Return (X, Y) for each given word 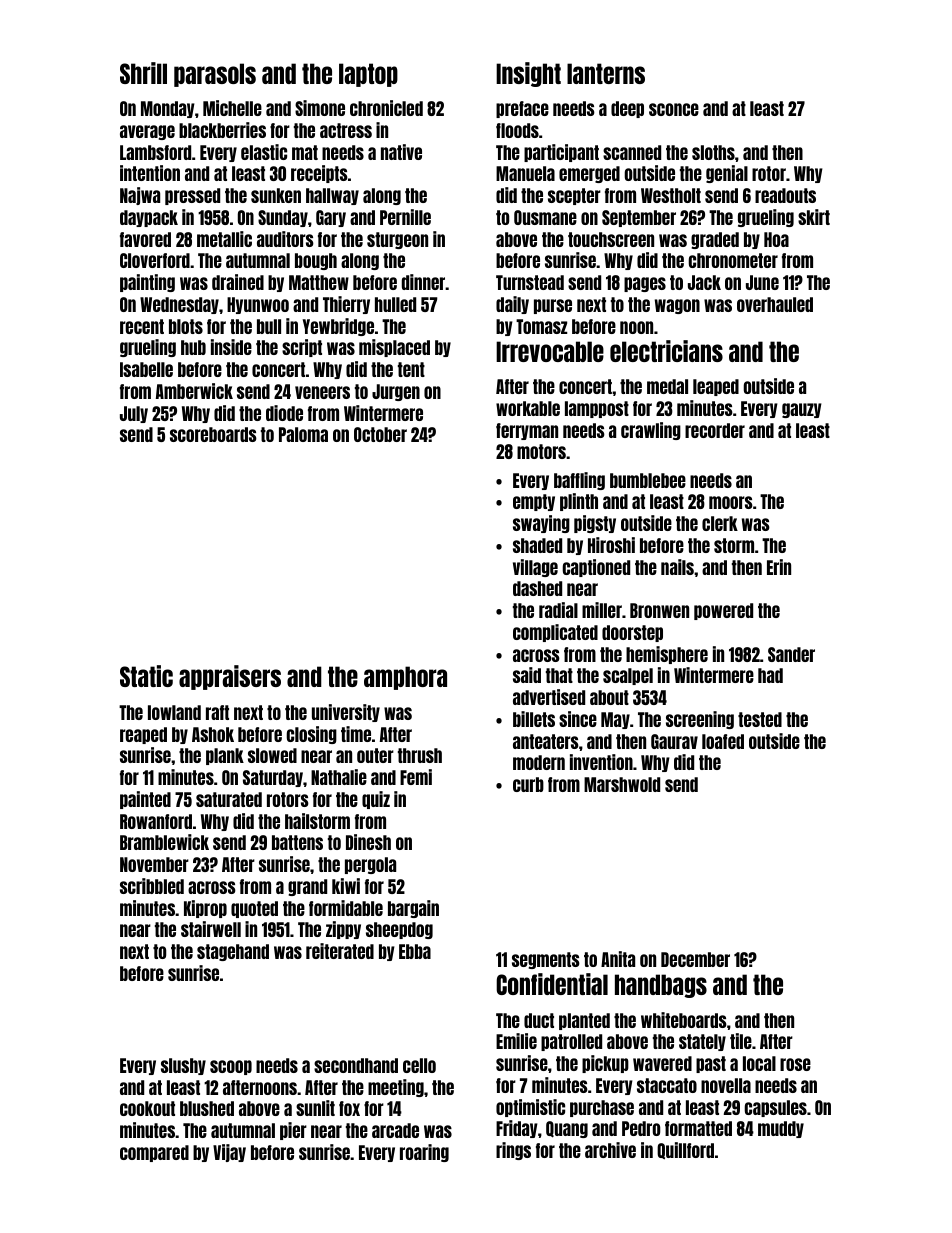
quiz (376, 800)
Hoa (776, 239)
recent (142, 326)
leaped (716, 387)
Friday (517, 1129)
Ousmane (545, 217)
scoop (231, 1067)
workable (528, 408)
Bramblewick (164, 842)
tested (760, 719)
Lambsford (155, 152)
